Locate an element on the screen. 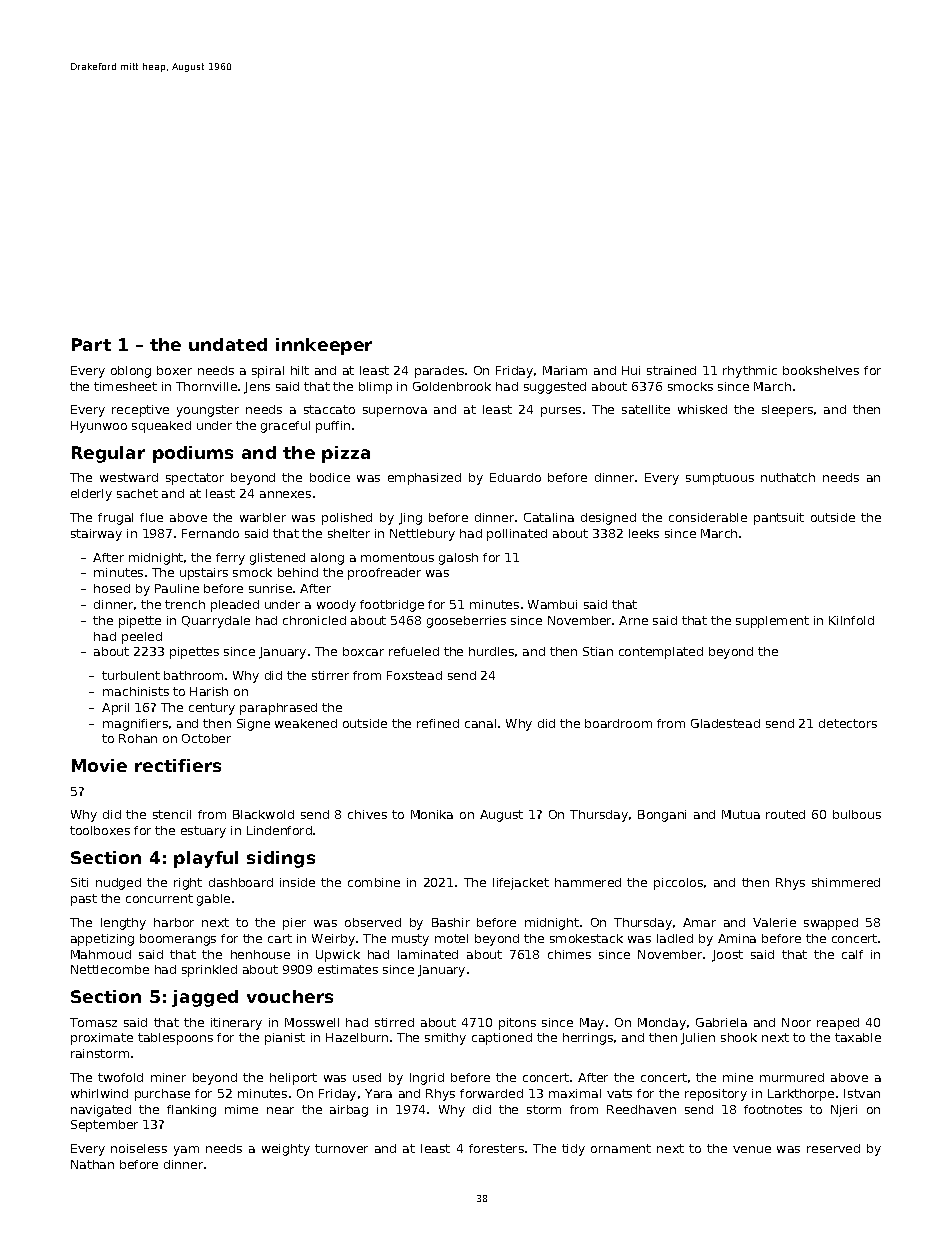 This screenshot has height=1233, width=952. sprinkled is located at coordinates (209, 971).
